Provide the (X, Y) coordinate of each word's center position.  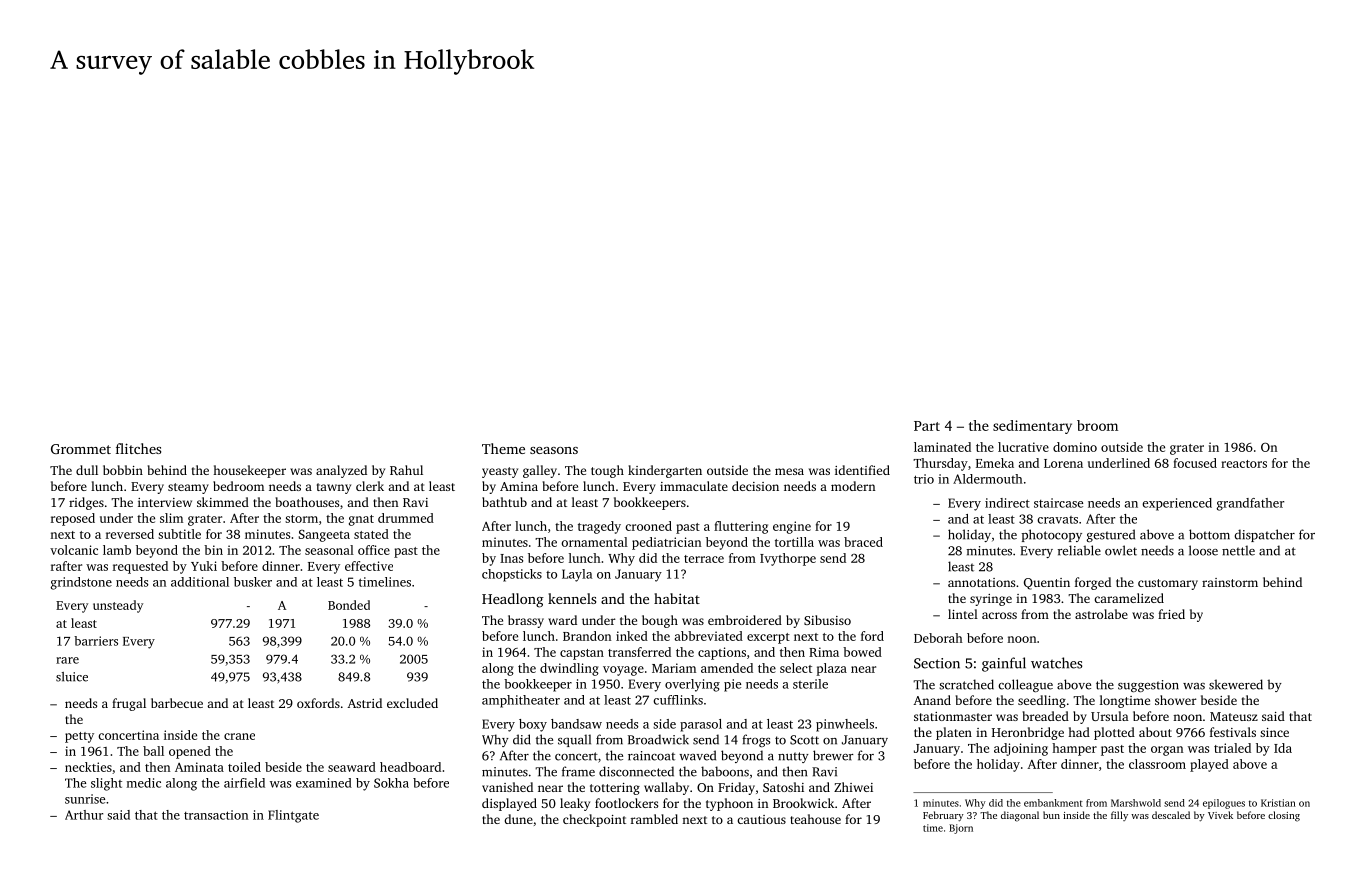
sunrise (85, 799)
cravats (1057, 520)
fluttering (741, 527)
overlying (692, 685)
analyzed (341, 471)
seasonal (329, 550)
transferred (639, 652)
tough (607, 471)
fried (1171, 614)
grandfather (1250, 504)
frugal (129, 704)
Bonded (349, 605)
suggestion (1148, 686)
